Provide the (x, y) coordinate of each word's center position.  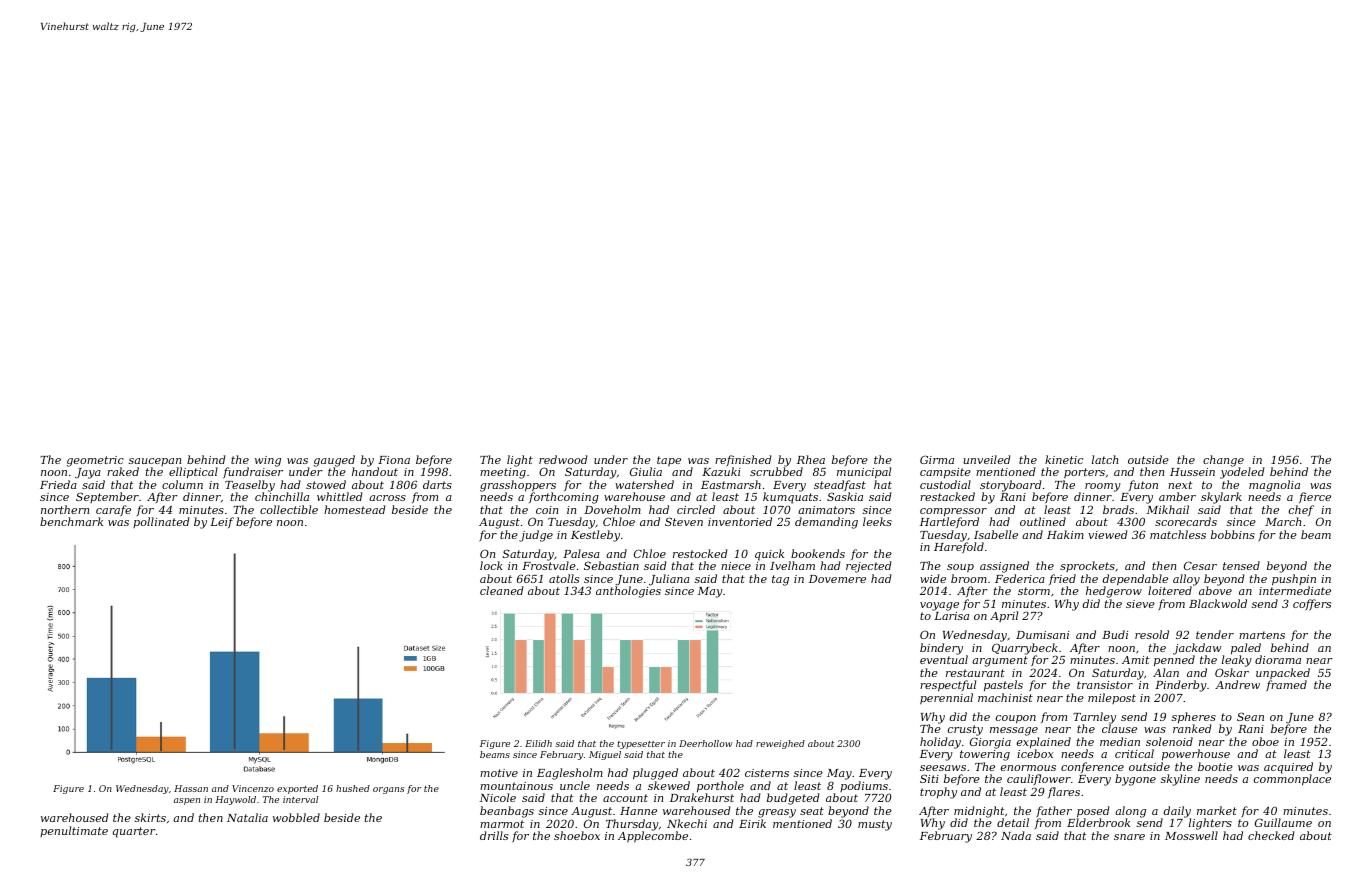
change (1223, 461)
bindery (941, 649)
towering (985, 755)
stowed (326, 484)
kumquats (790, 498)
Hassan (191, 788)
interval (300, 799)
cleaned (502, 590)
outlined (1043, 521)
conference (1092, 768)
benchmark (71, 521)
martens (1262, 635)
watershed (644, 484)
